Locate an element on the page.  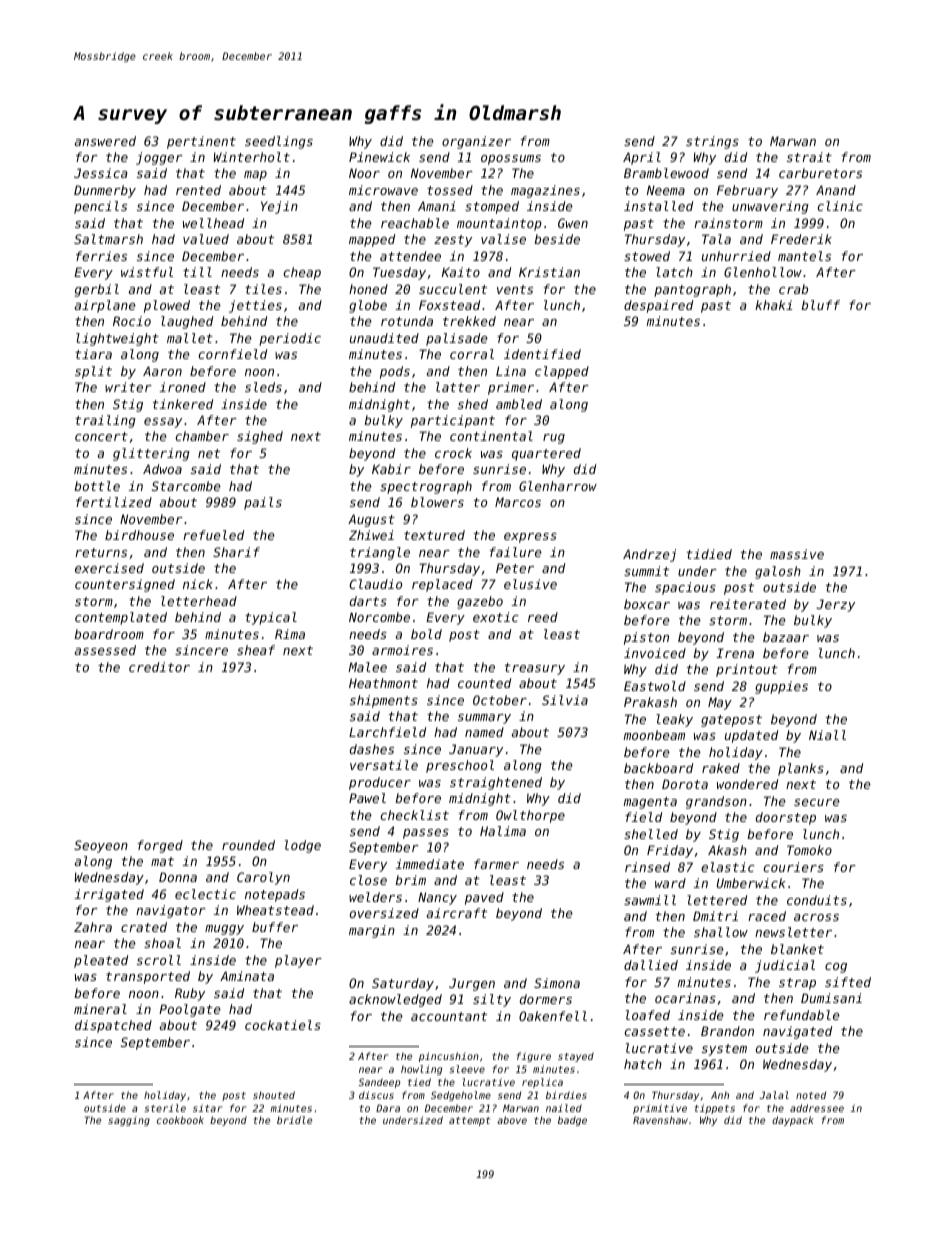
concert is located at coordinates (101, 436).
